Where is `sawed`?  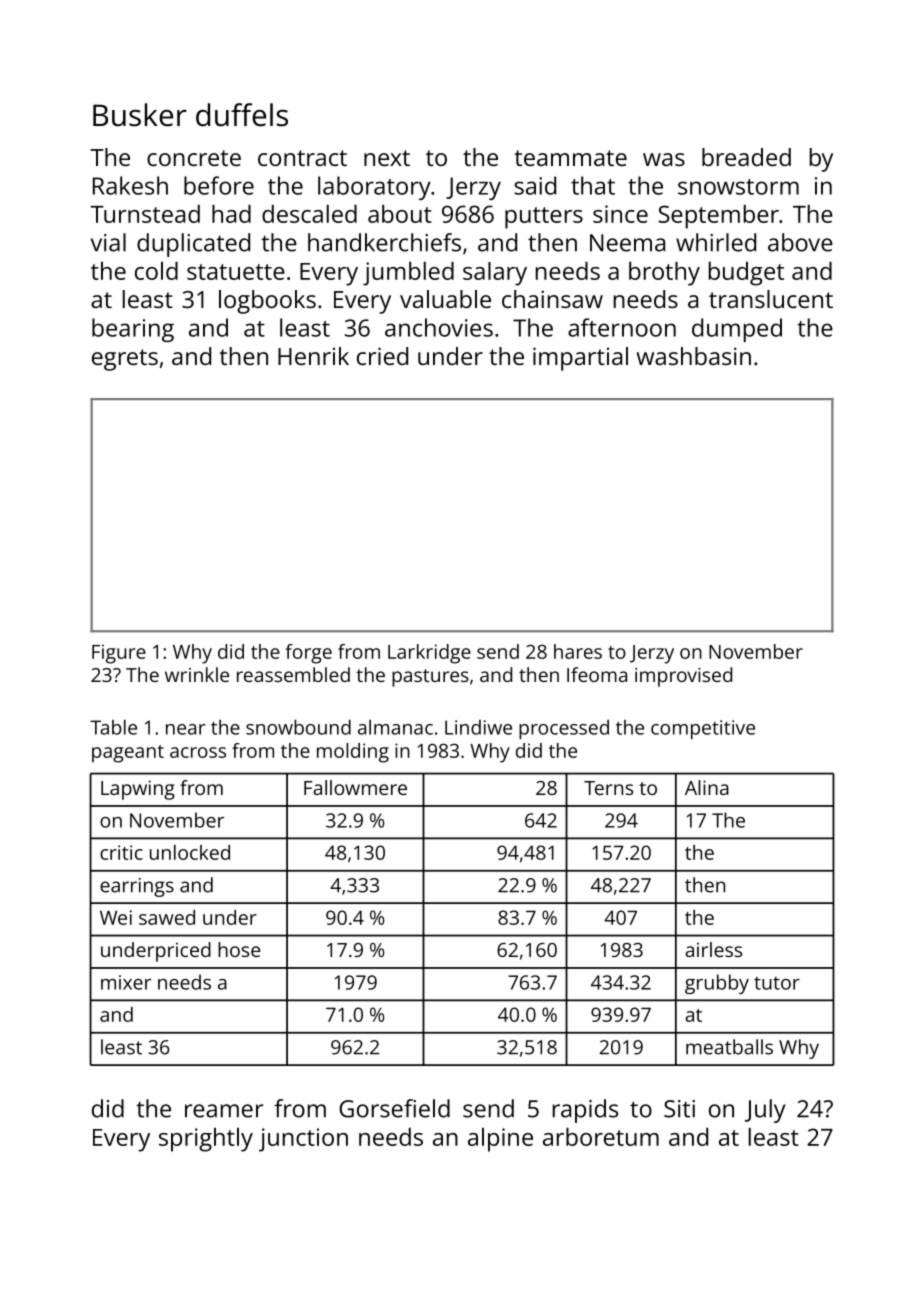
sawed is located at coordinates (167, 917).
